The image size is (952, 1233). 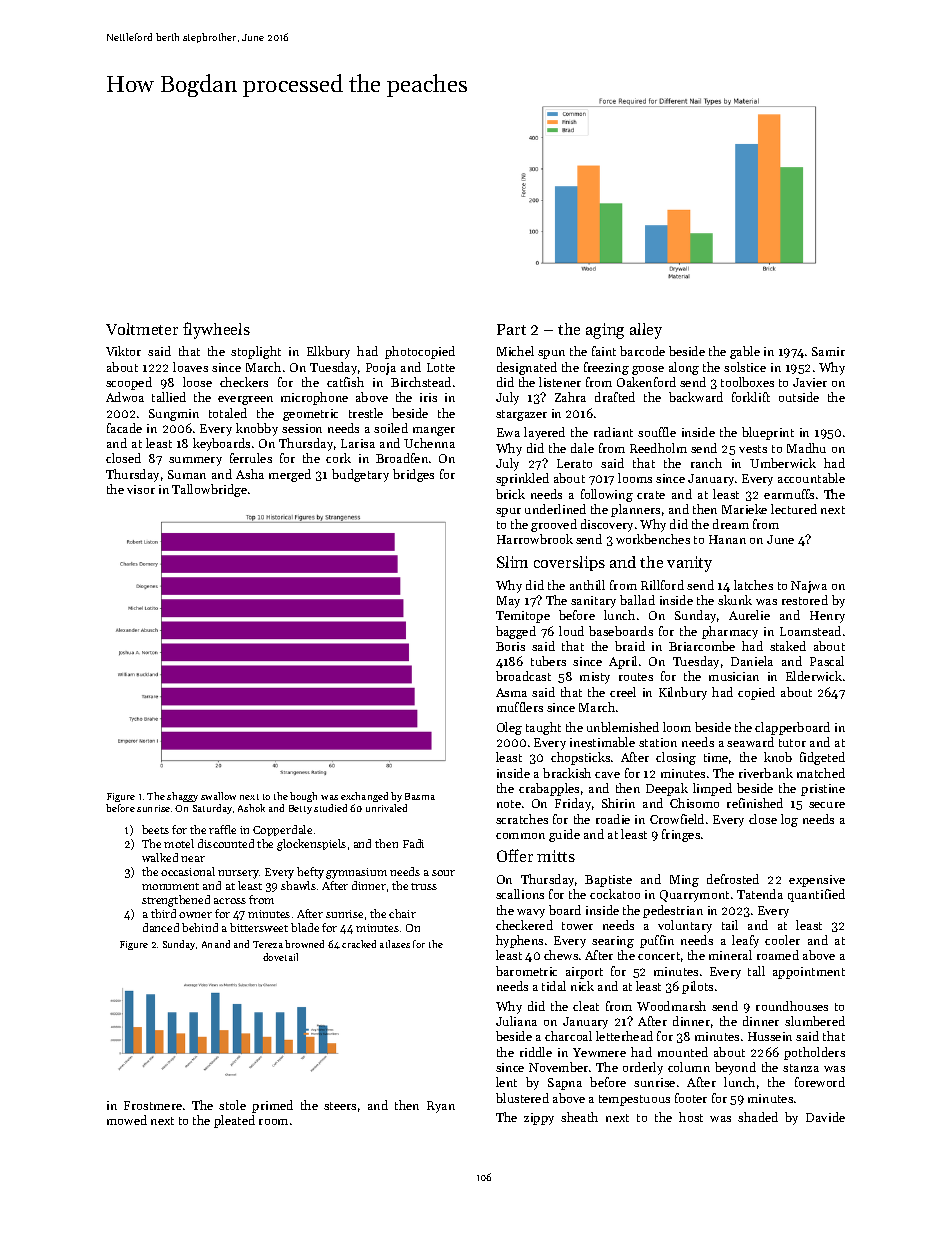 I want to click on visor, so click(x=141, y=489).
